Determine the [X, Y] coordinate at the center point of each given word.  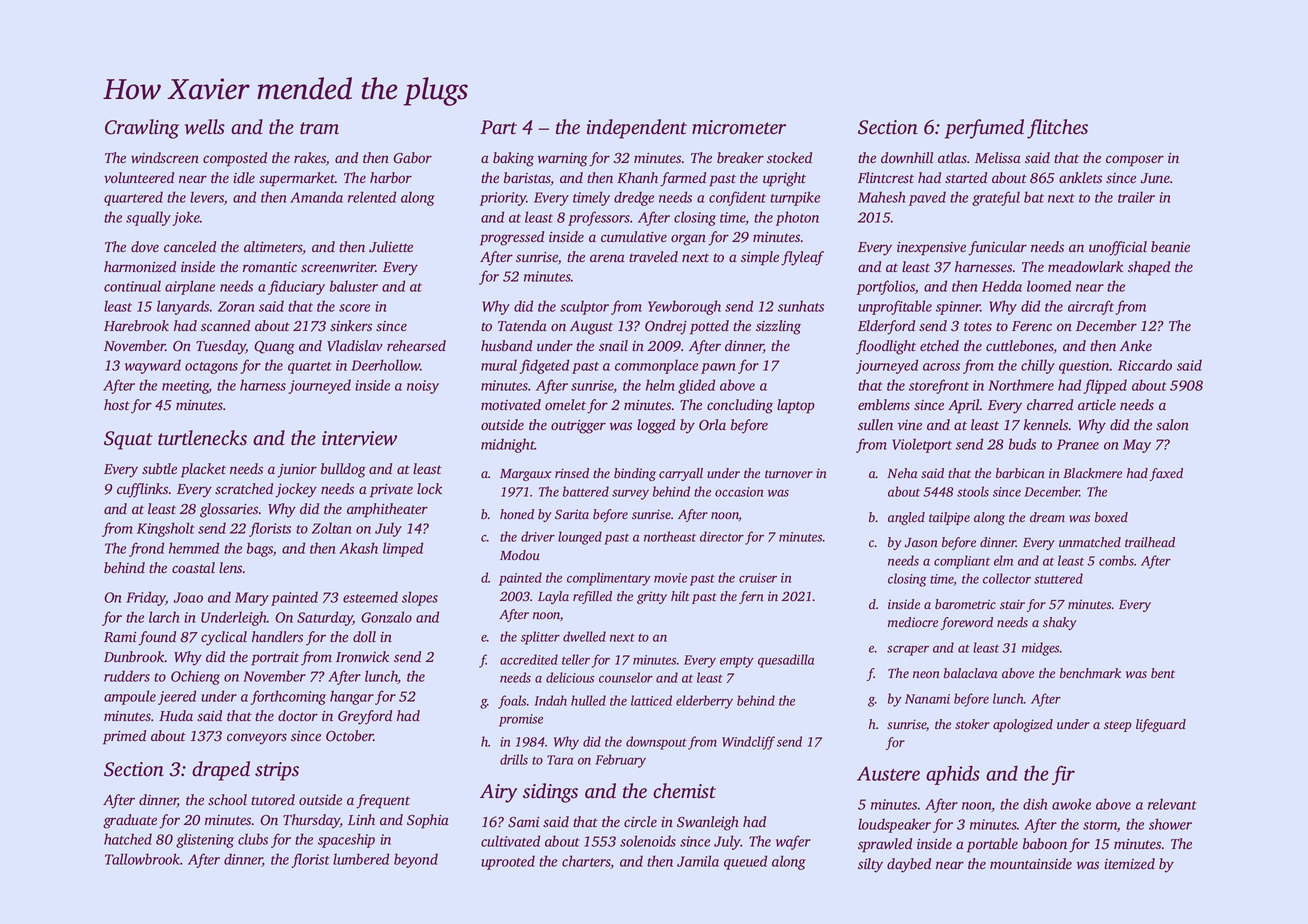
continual [132, 286]
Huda [176, 715]
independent [637, 129]
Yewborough [684, 307]
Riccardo [1145, 365]
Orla [712, 425]
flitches [1057, 129]
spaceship [346, 840]
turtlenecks [202, 438]
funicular [997, 248]
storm [1100, 825]
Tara [560, 760]
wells [205, 127]
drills [514, 759]
